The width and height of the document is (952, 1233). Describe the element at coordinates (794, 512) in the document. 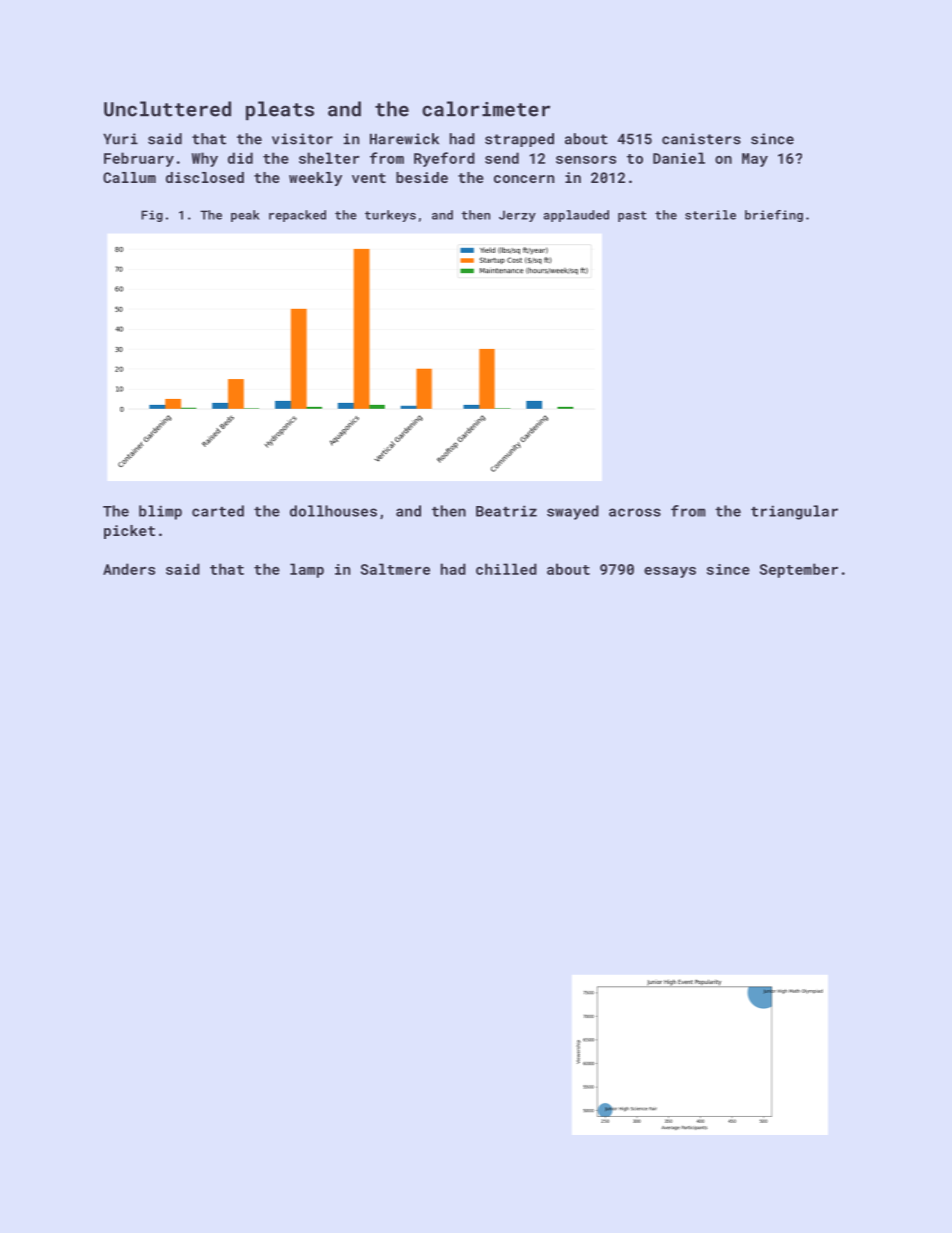

I see `triangular` at that location.
